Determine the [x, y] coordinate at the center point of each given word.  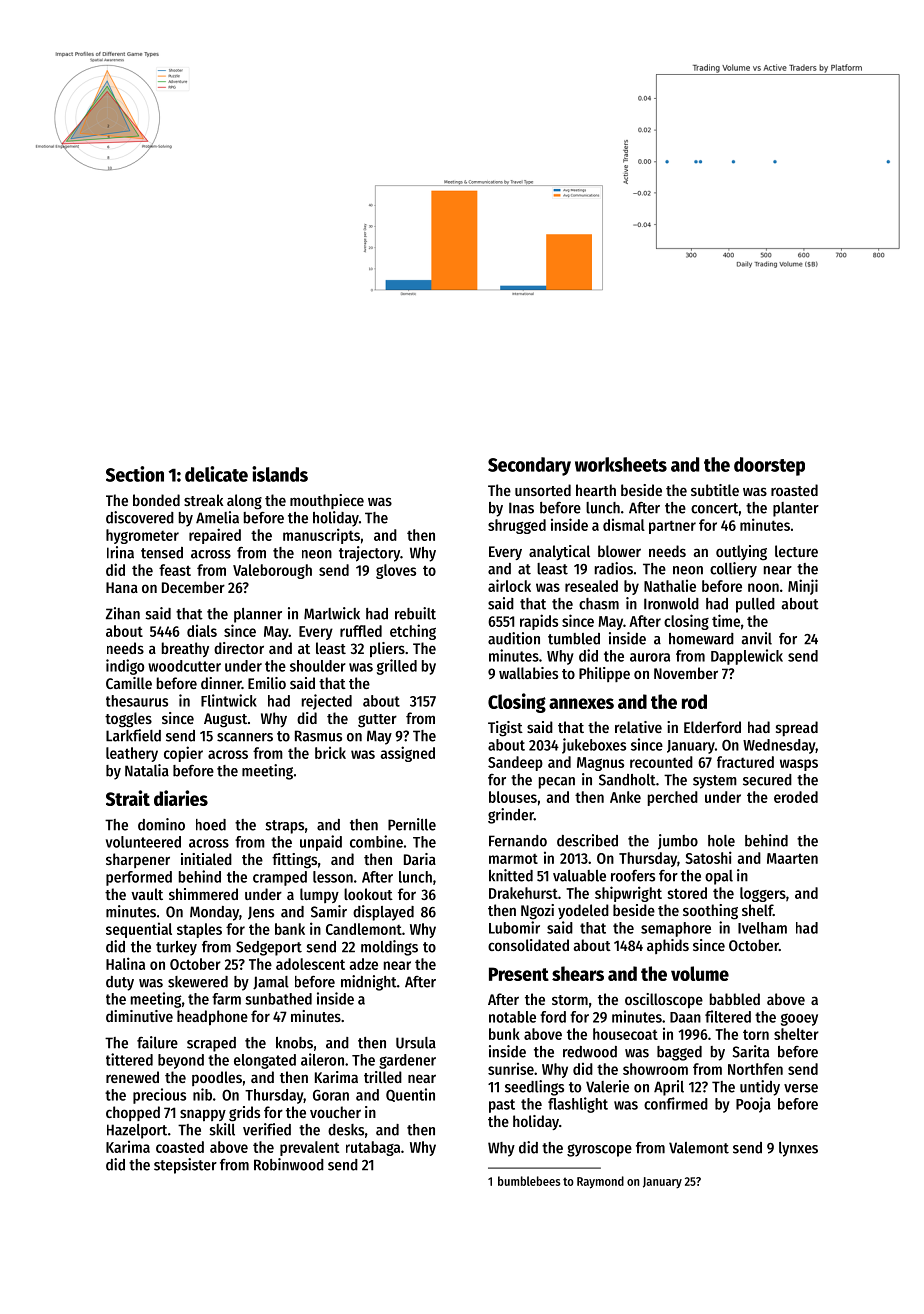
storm [570, 1000]
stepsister [185, 1166]
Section [135, 474]
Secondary [529, 466]
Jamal [271, 983]
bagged [679, 1053]
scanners [245, 737]
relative [638, 727]
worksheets [621, 464]
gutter [377, 721]
